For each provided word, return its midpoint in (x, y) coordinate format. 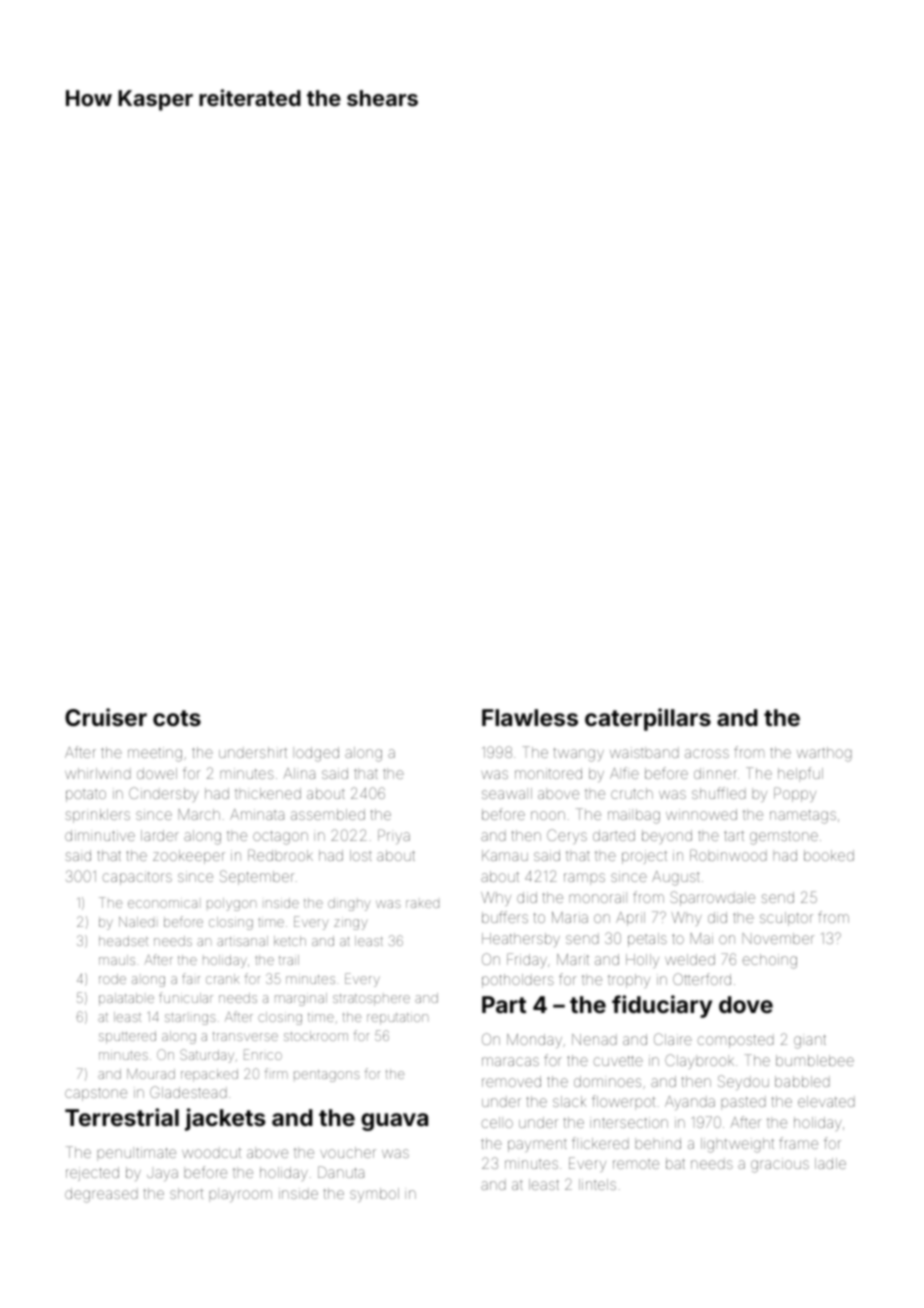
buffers (505, 917)
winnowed (701, 814)
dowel (157, 773)
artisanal (242, 941)
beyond (667, 837)
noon (548, 815)
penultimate (136, 1154)
